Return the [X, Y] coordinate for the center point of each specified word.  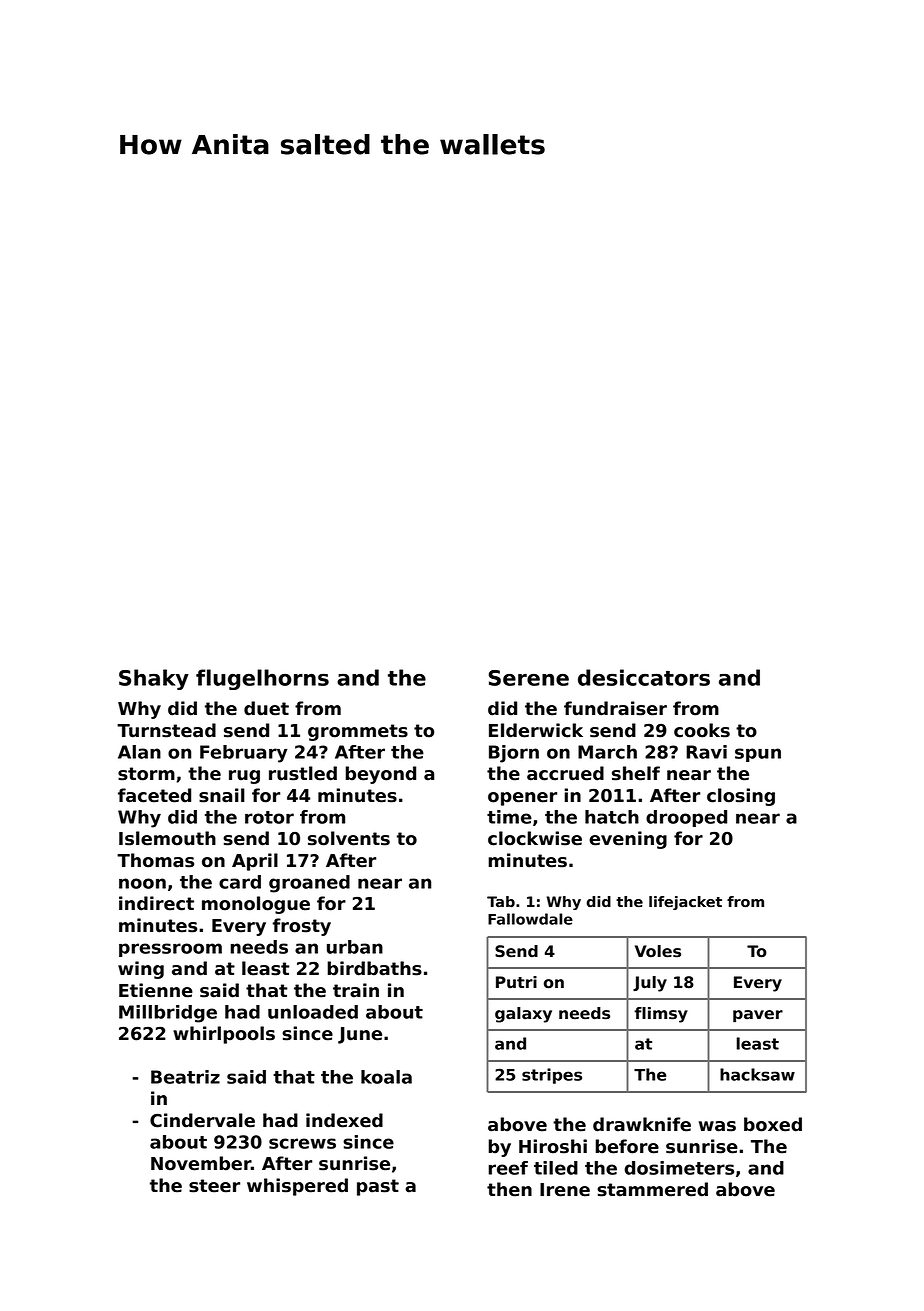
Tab [501, 902]
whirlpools [224, 1035]
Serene [529, 678]
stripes [552, 1076]
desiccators [644, 677]
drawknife [642, 1124]
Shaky [154, 679]
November [201, 1163]
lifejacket [685, 903]
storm [146, 774]
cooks [702, 730]
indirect [156, 903]
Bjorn [514, 754]
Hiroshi [553, 1146]
